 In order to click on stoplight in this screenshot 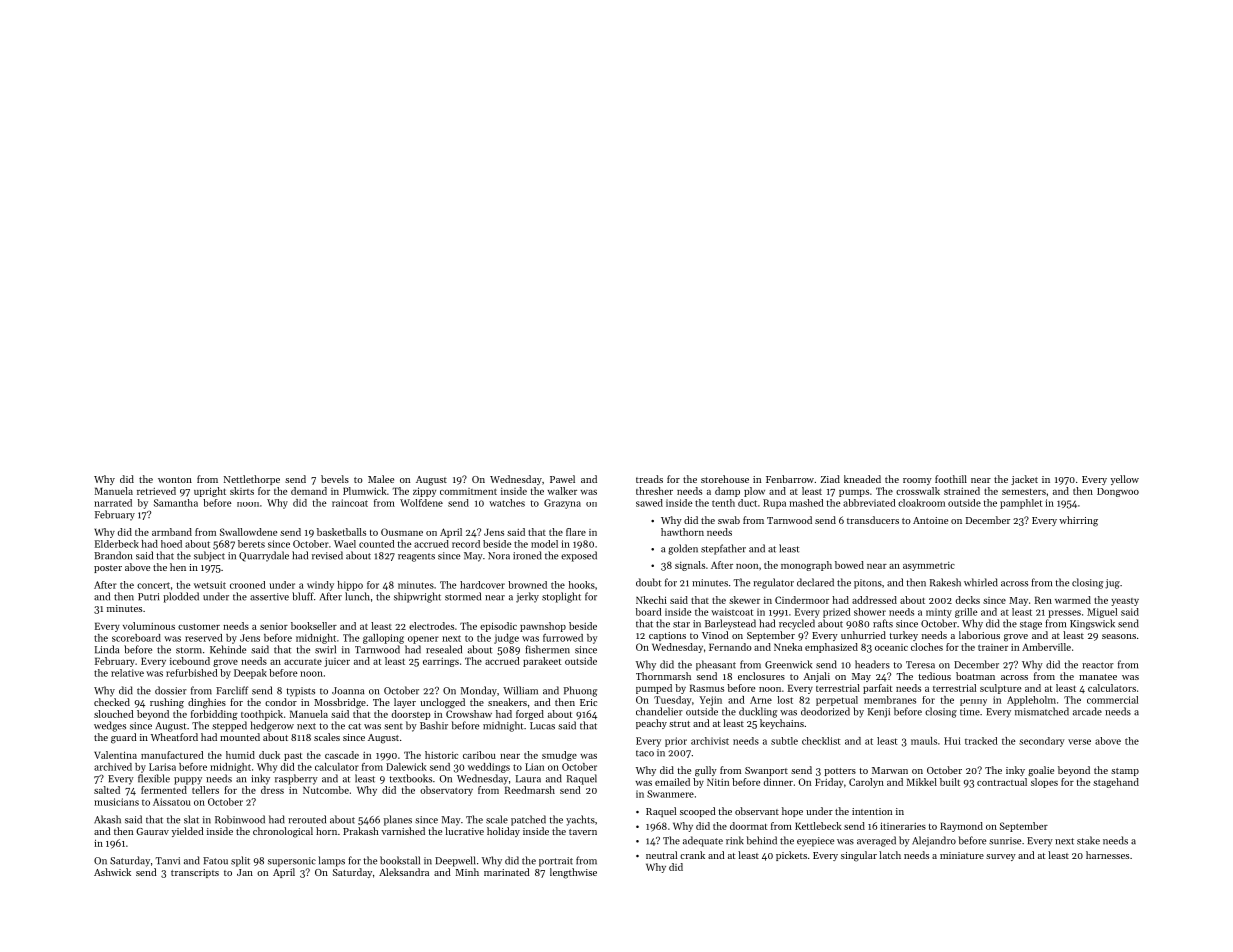, I will do `click(561, 597)`.
